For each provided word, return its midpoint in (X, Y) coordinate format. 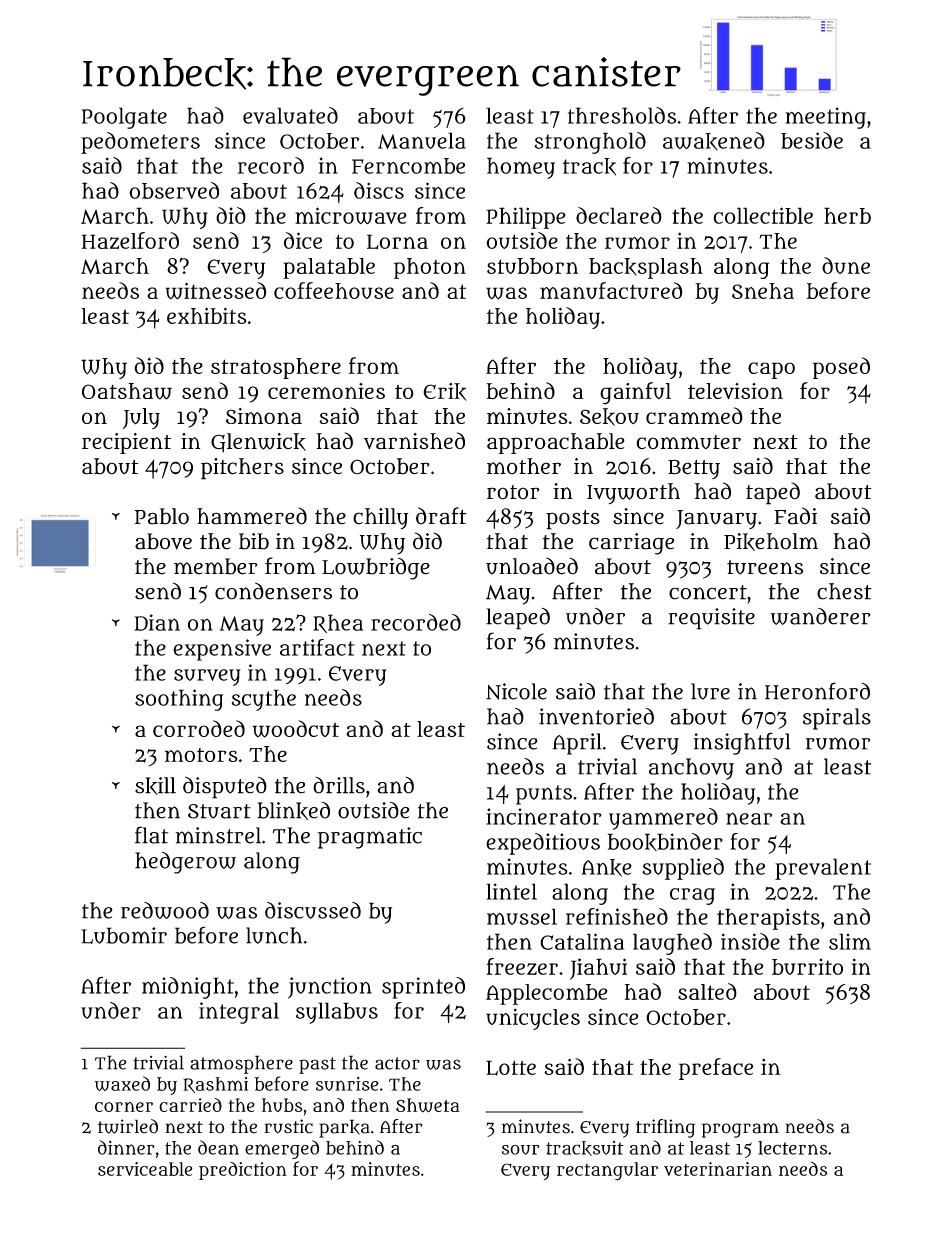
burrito (807, 967)
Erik (445, 392)
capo (771, 370)
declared (619, 215)
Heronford (817, 691)
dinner (126, 1147)
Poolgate (124, 118)
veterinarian (718, 1169)
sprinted (423, 988)
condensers (273, 591)
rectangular (607, 1171)
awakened (714, 141)
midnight (188, 988)
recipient (126, 443)
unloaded (532, 566)
